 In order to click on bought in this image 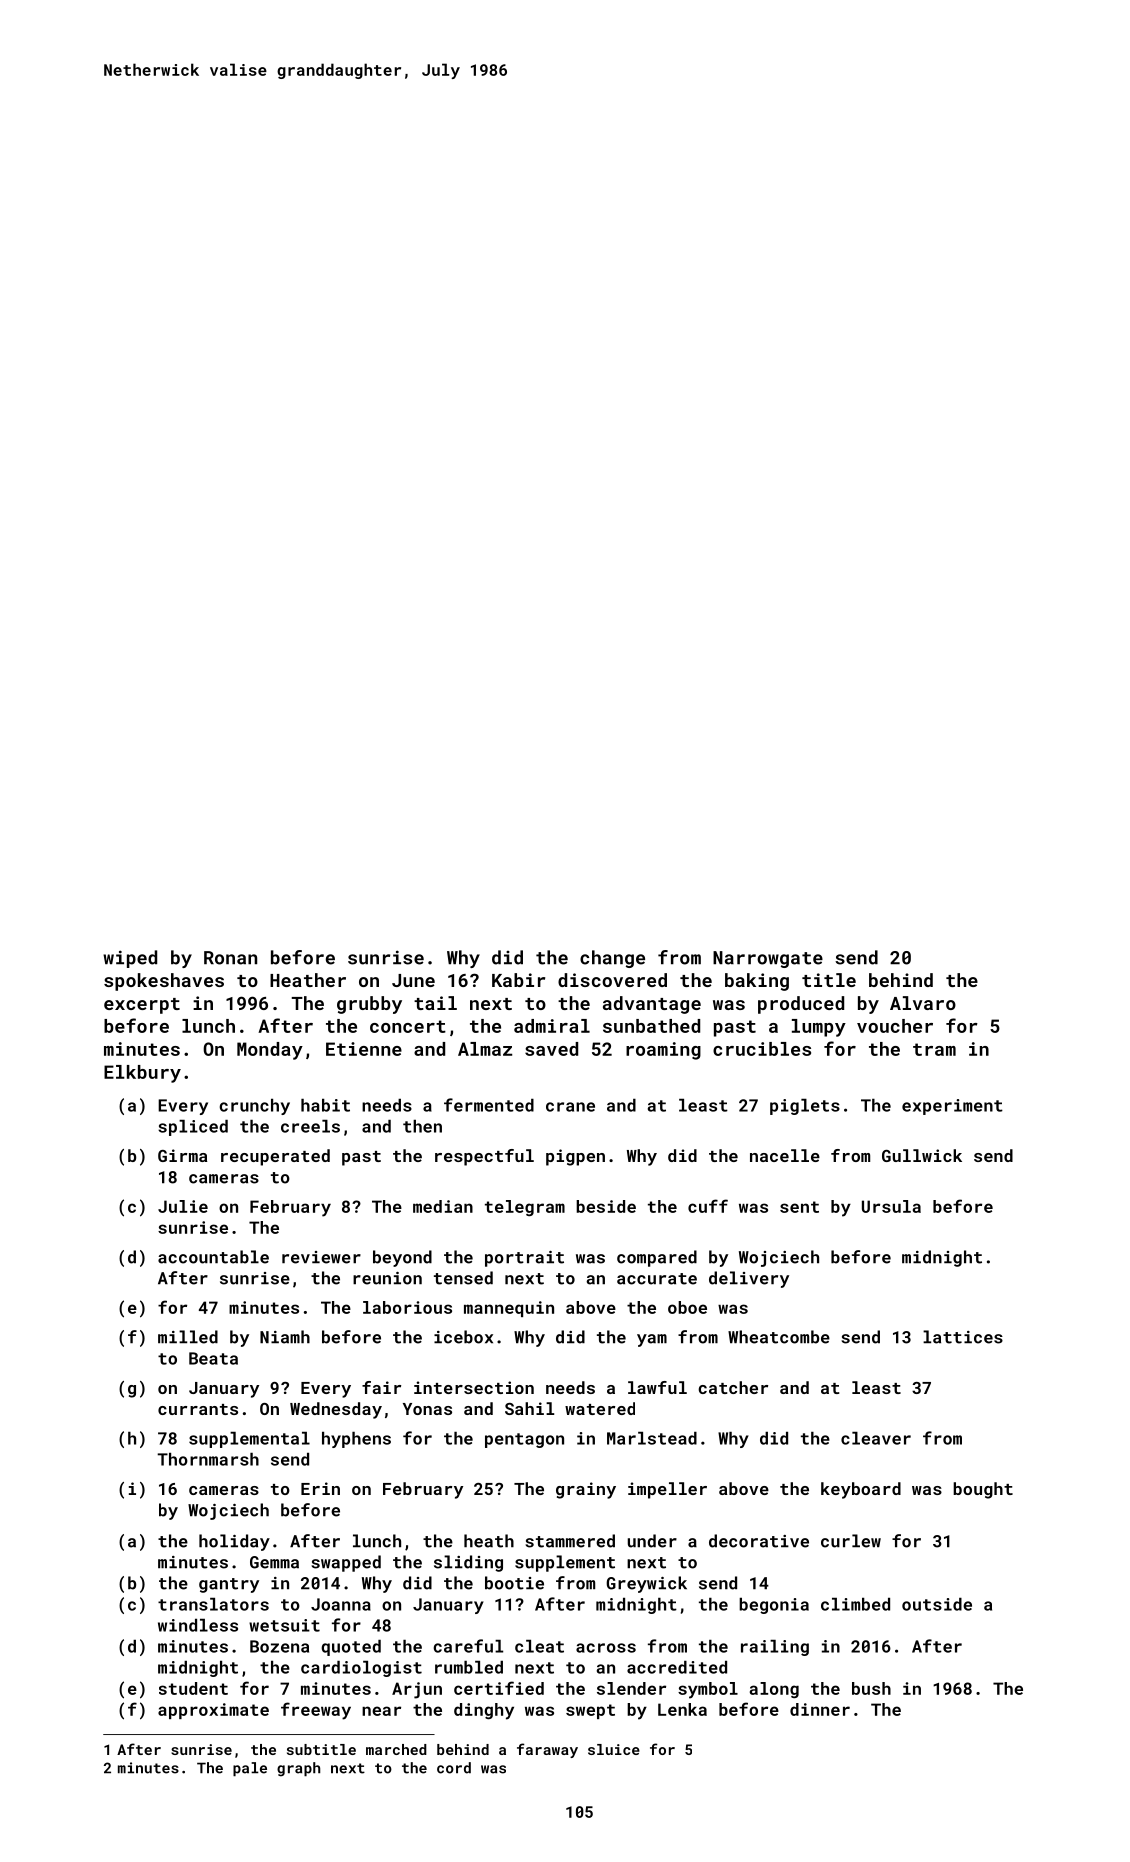, I will do `click(983, 1490)`.
